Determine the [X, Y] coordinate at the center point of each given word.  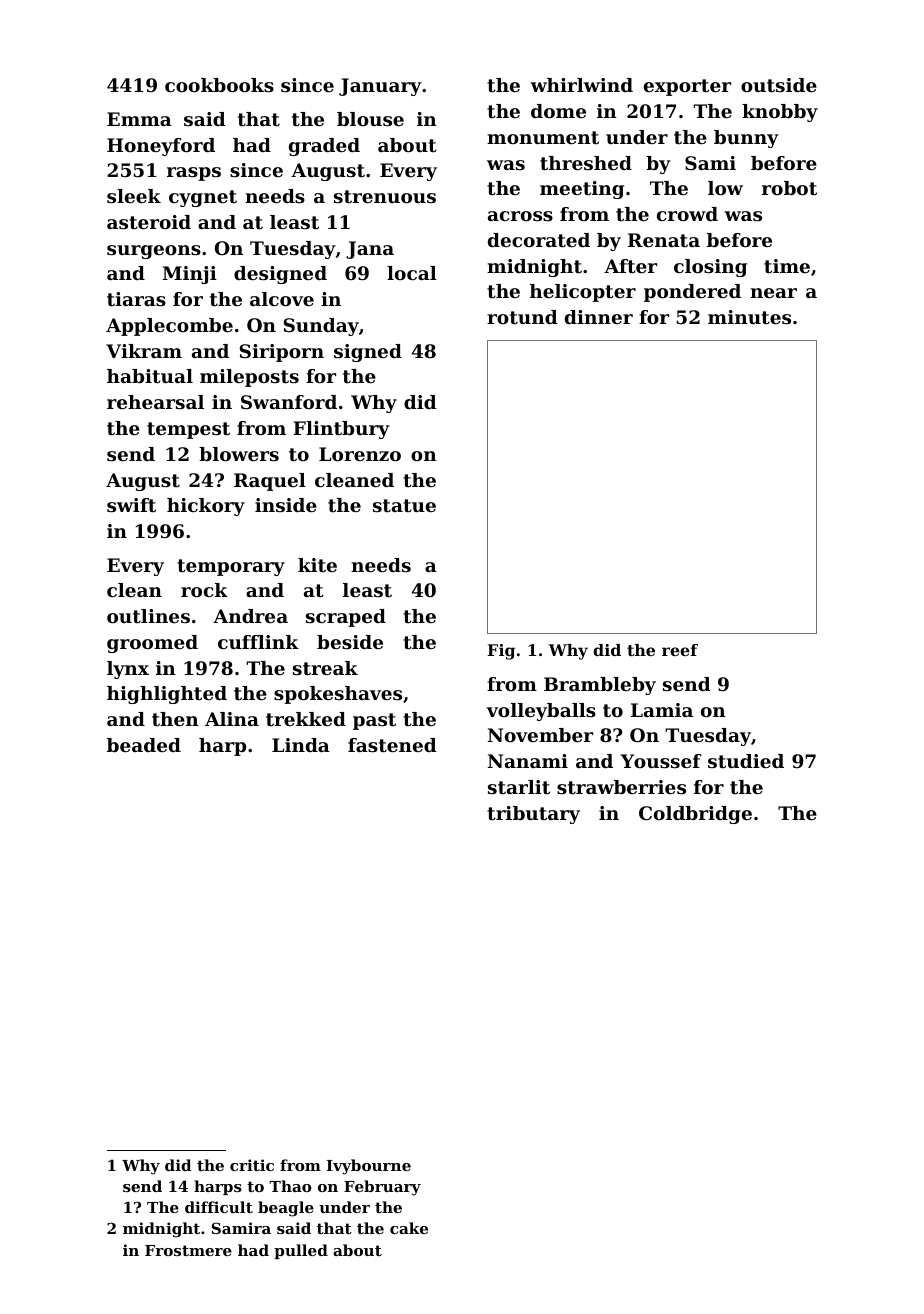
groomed [152, 644]
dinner [599, 317]
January [380, 87]
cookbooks [219, 85]
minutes [749, 317]
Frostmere [188, 1250]
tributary [533, 815]
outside [779, 85]
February [382, 1188]
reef [680, 650]
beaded [144, 745]
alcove [282, 299]
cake [409, 1228]
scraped [346, 618]
